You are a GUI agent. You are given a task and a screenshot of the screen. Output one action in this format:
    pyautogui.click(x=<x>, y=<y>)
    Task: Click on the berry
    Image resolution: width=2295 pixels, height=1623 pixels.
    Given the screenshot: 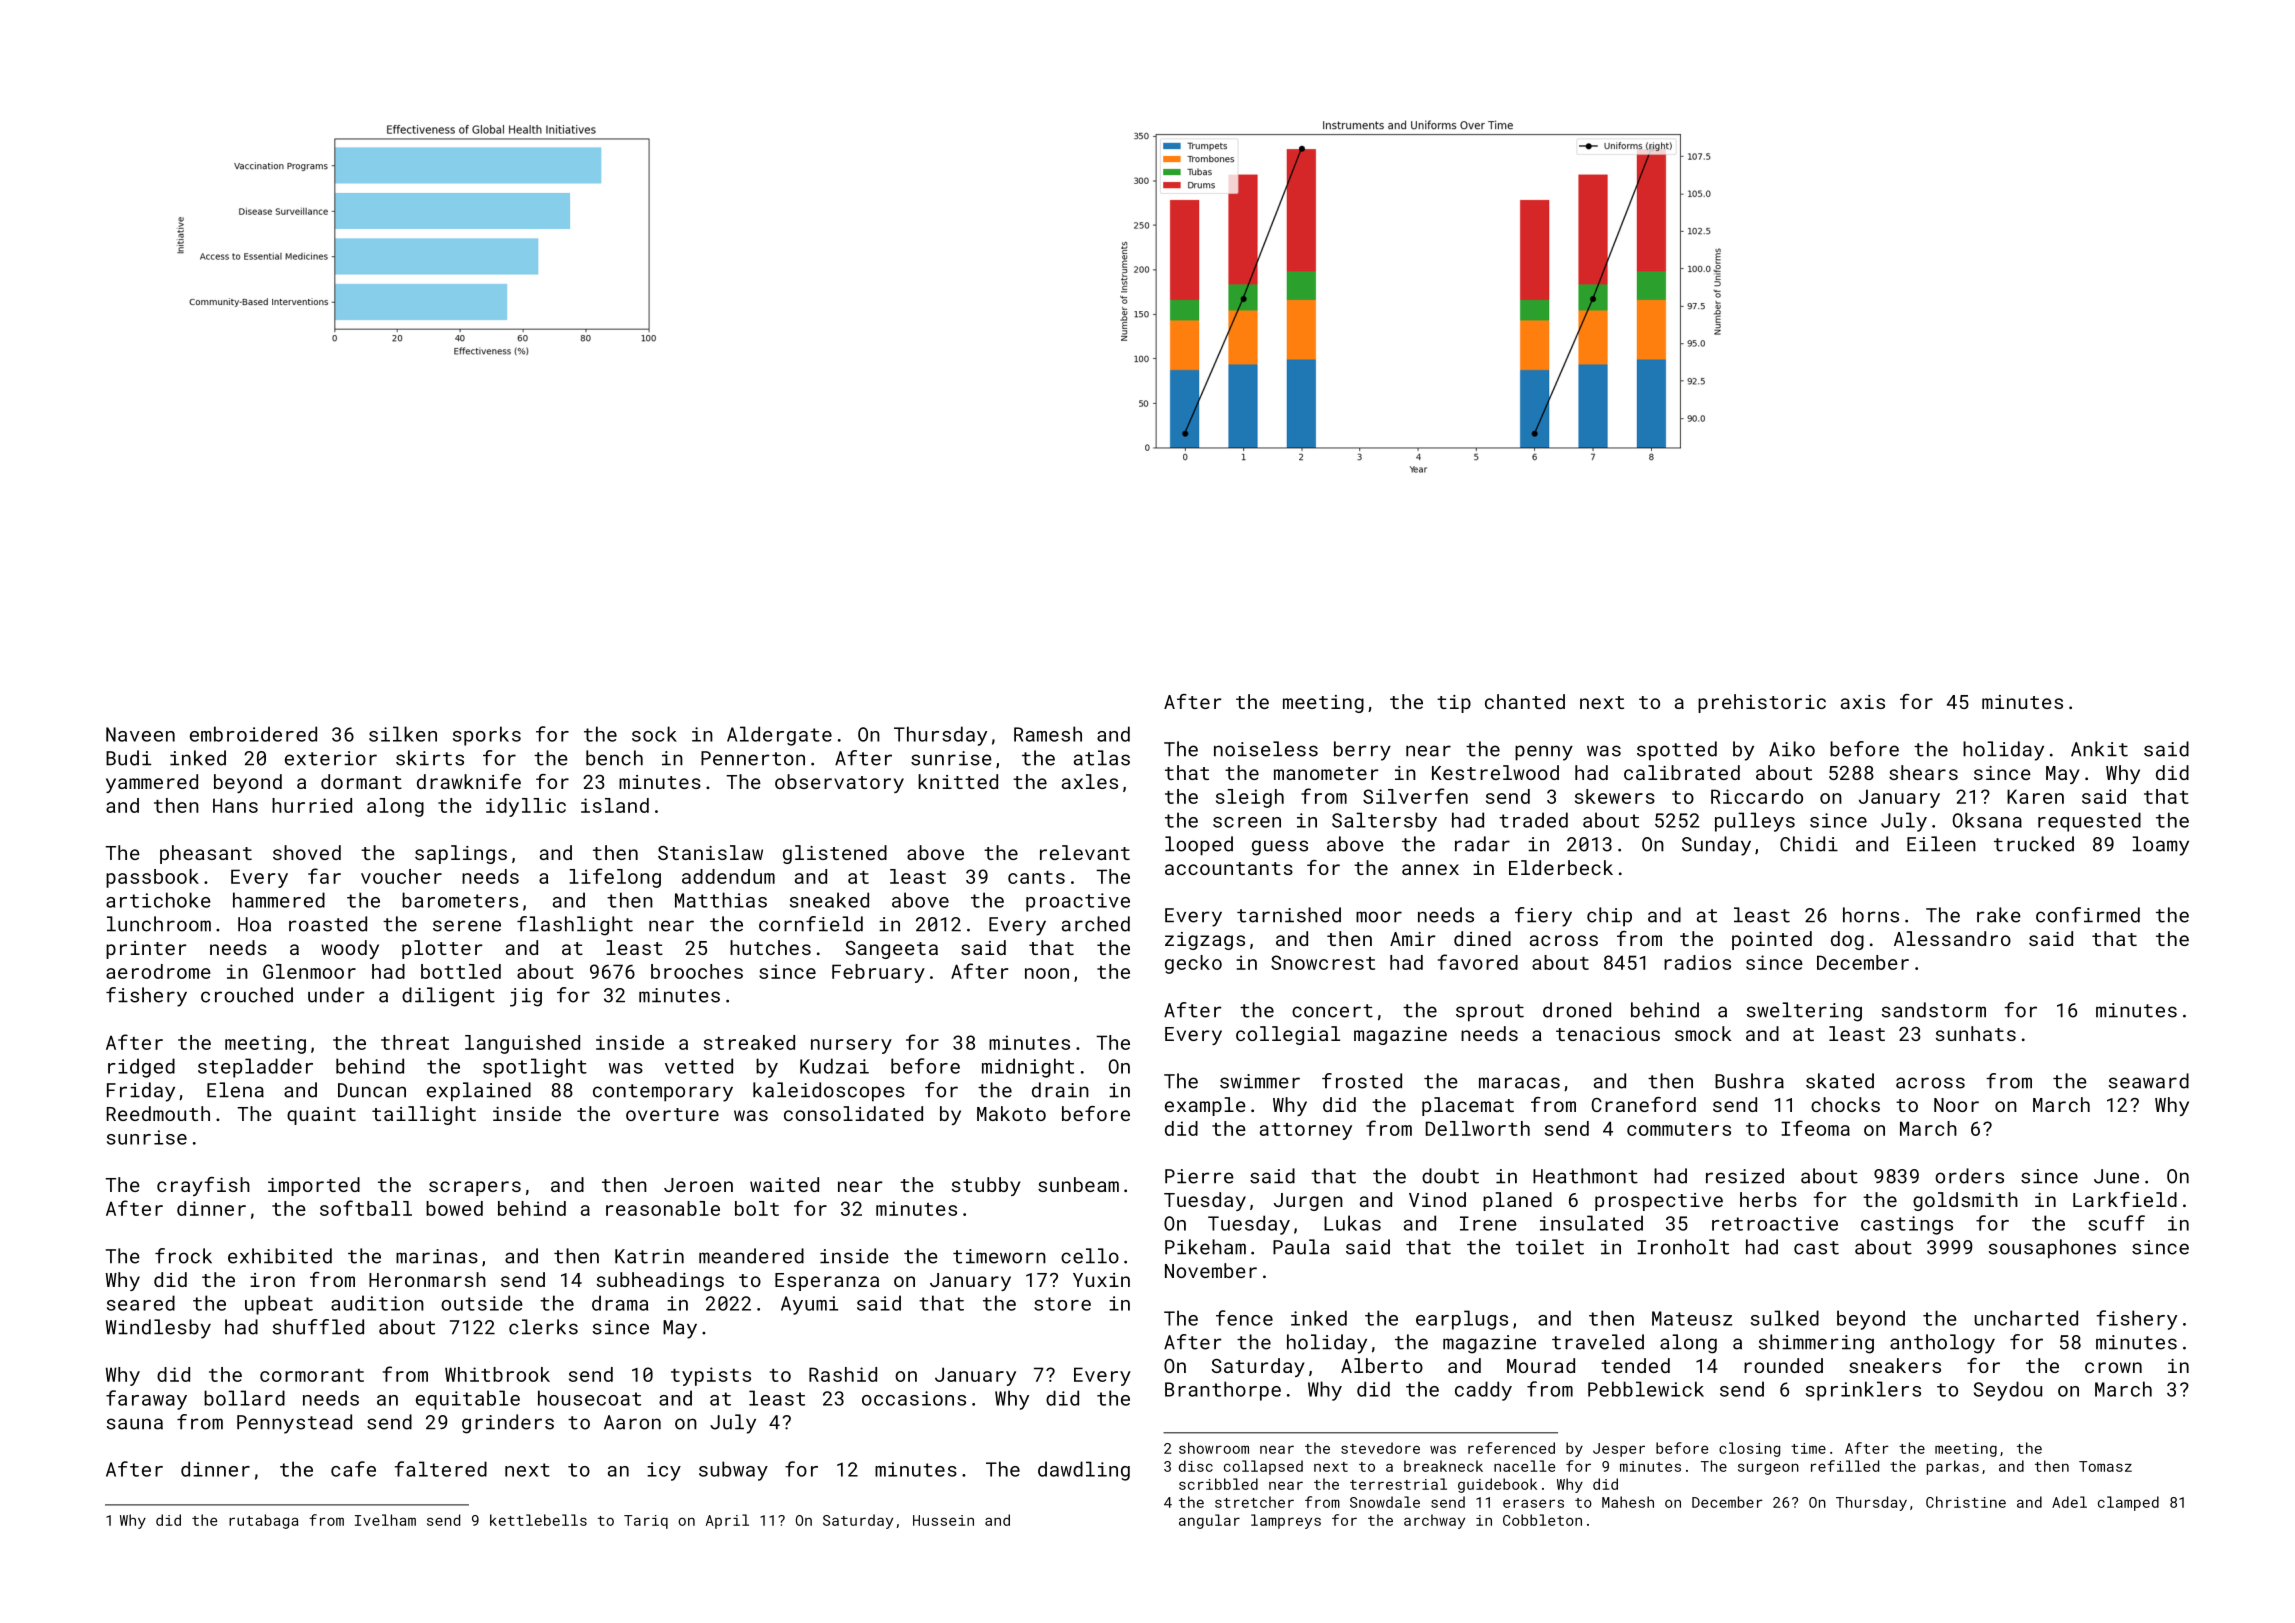 What is the action you would take?
    pyautogui.click(x=1362, y=751)
